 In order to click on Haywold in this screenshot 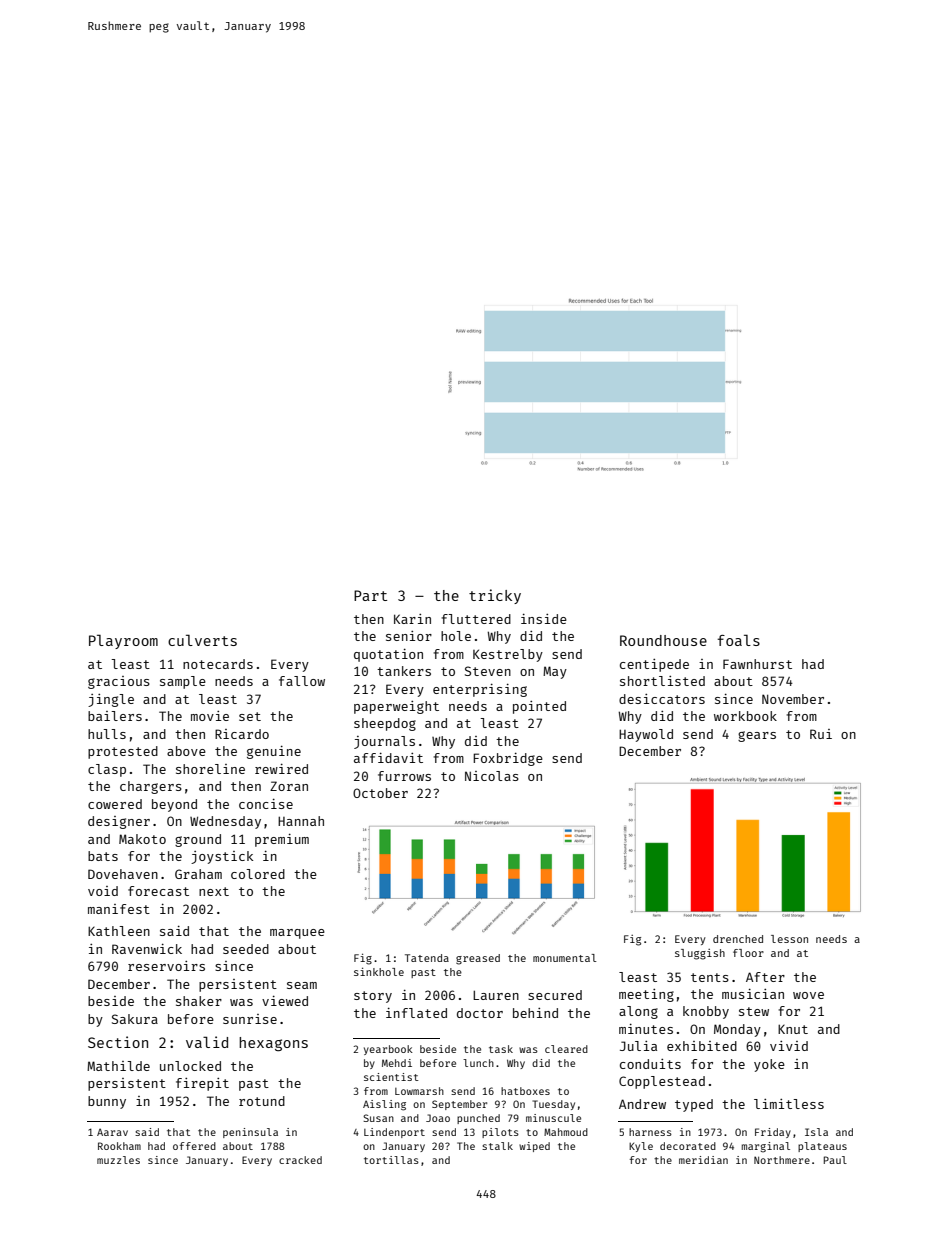, I will do `click(646, 735)`.
